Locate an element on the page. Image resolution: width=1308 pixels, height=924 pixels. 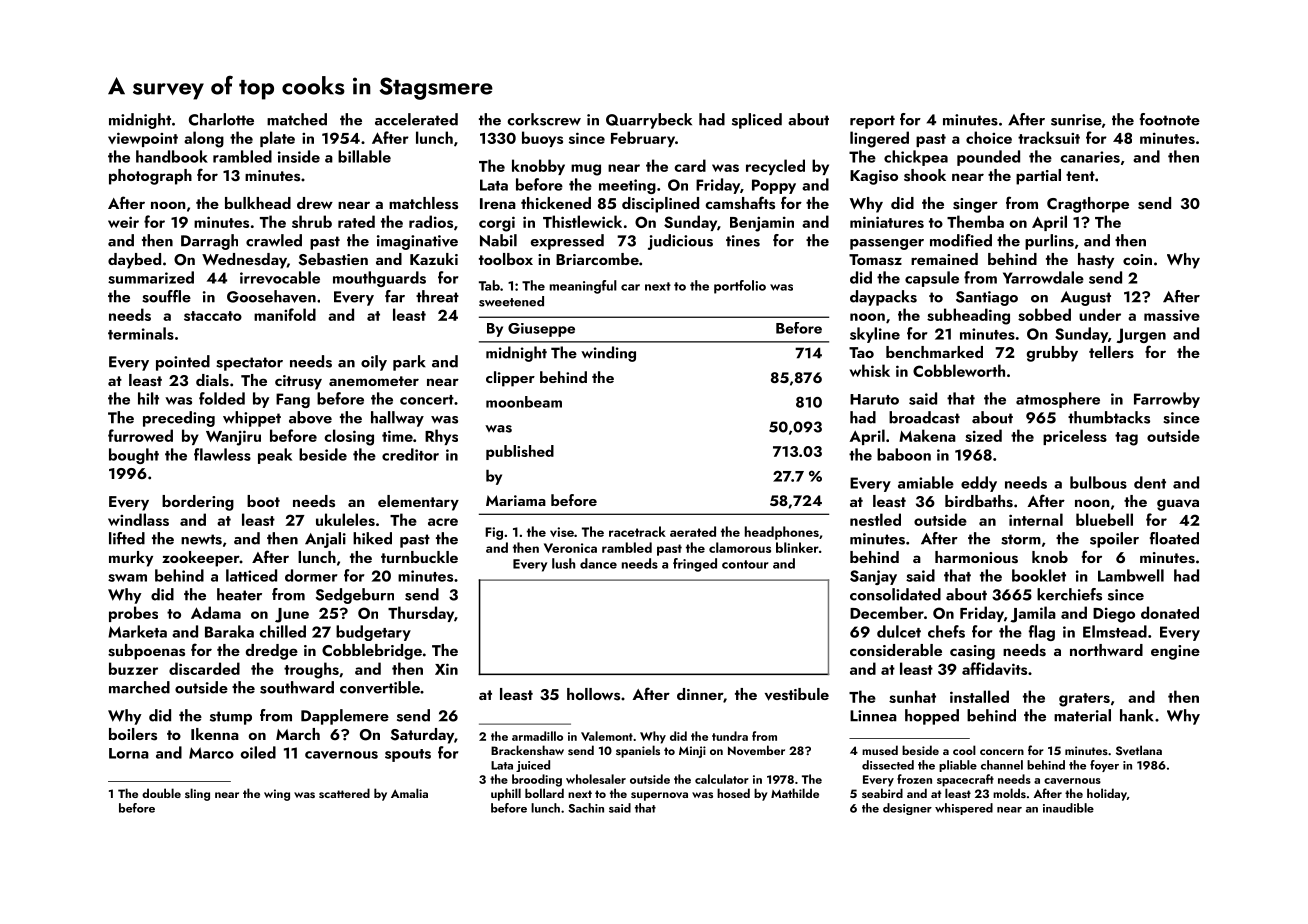
amiable is located at coordinates (926, 482).
